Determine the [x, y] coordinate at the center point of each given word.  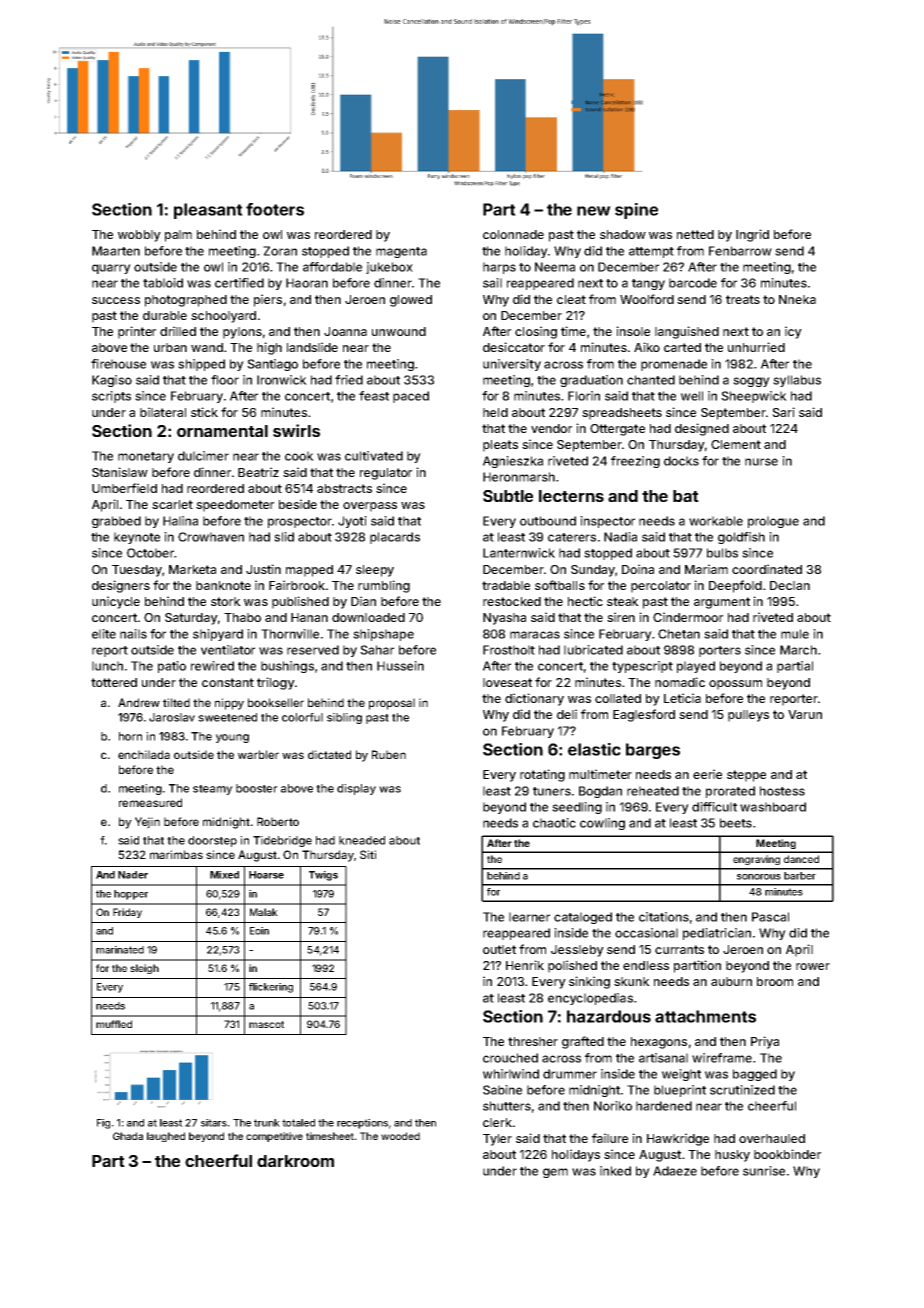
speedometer [235, 506]
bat [686, 496]
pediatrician [717, 934]
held [495, 412]
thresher [533, 1041]
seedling [577, 808]
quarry [111, 269]
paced [411, 397]
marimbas [176, 854]
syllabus [797, 381]
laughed [166, 1137]
